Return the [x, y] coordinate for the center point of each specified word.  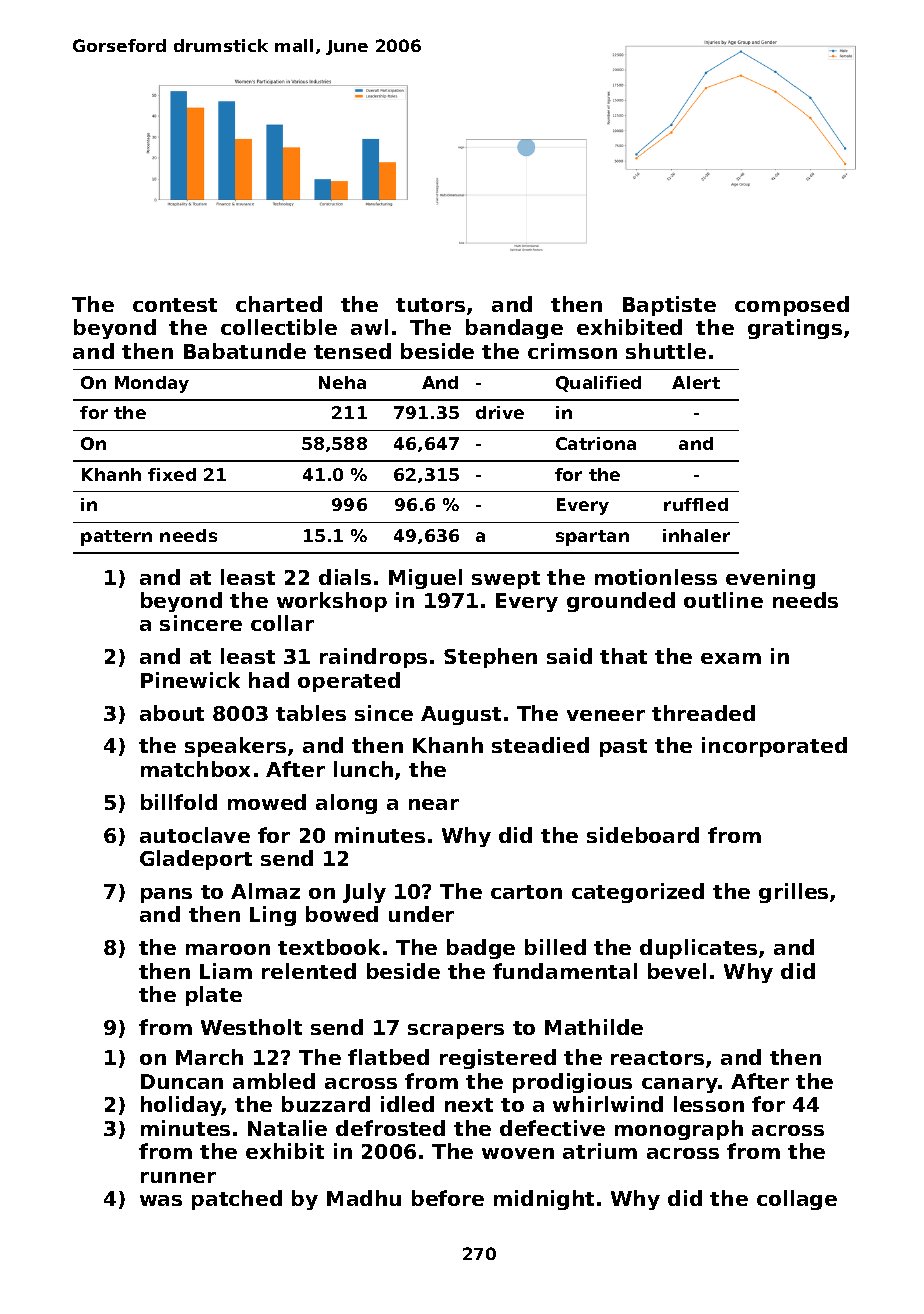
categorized [638, 893]
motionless [656, 577]
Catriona [596, 443]
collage [797, 1200]
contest [175, 305]
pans [166, 895]
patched [237, 1200]
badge [481, 949]
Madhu [364, 1198]
